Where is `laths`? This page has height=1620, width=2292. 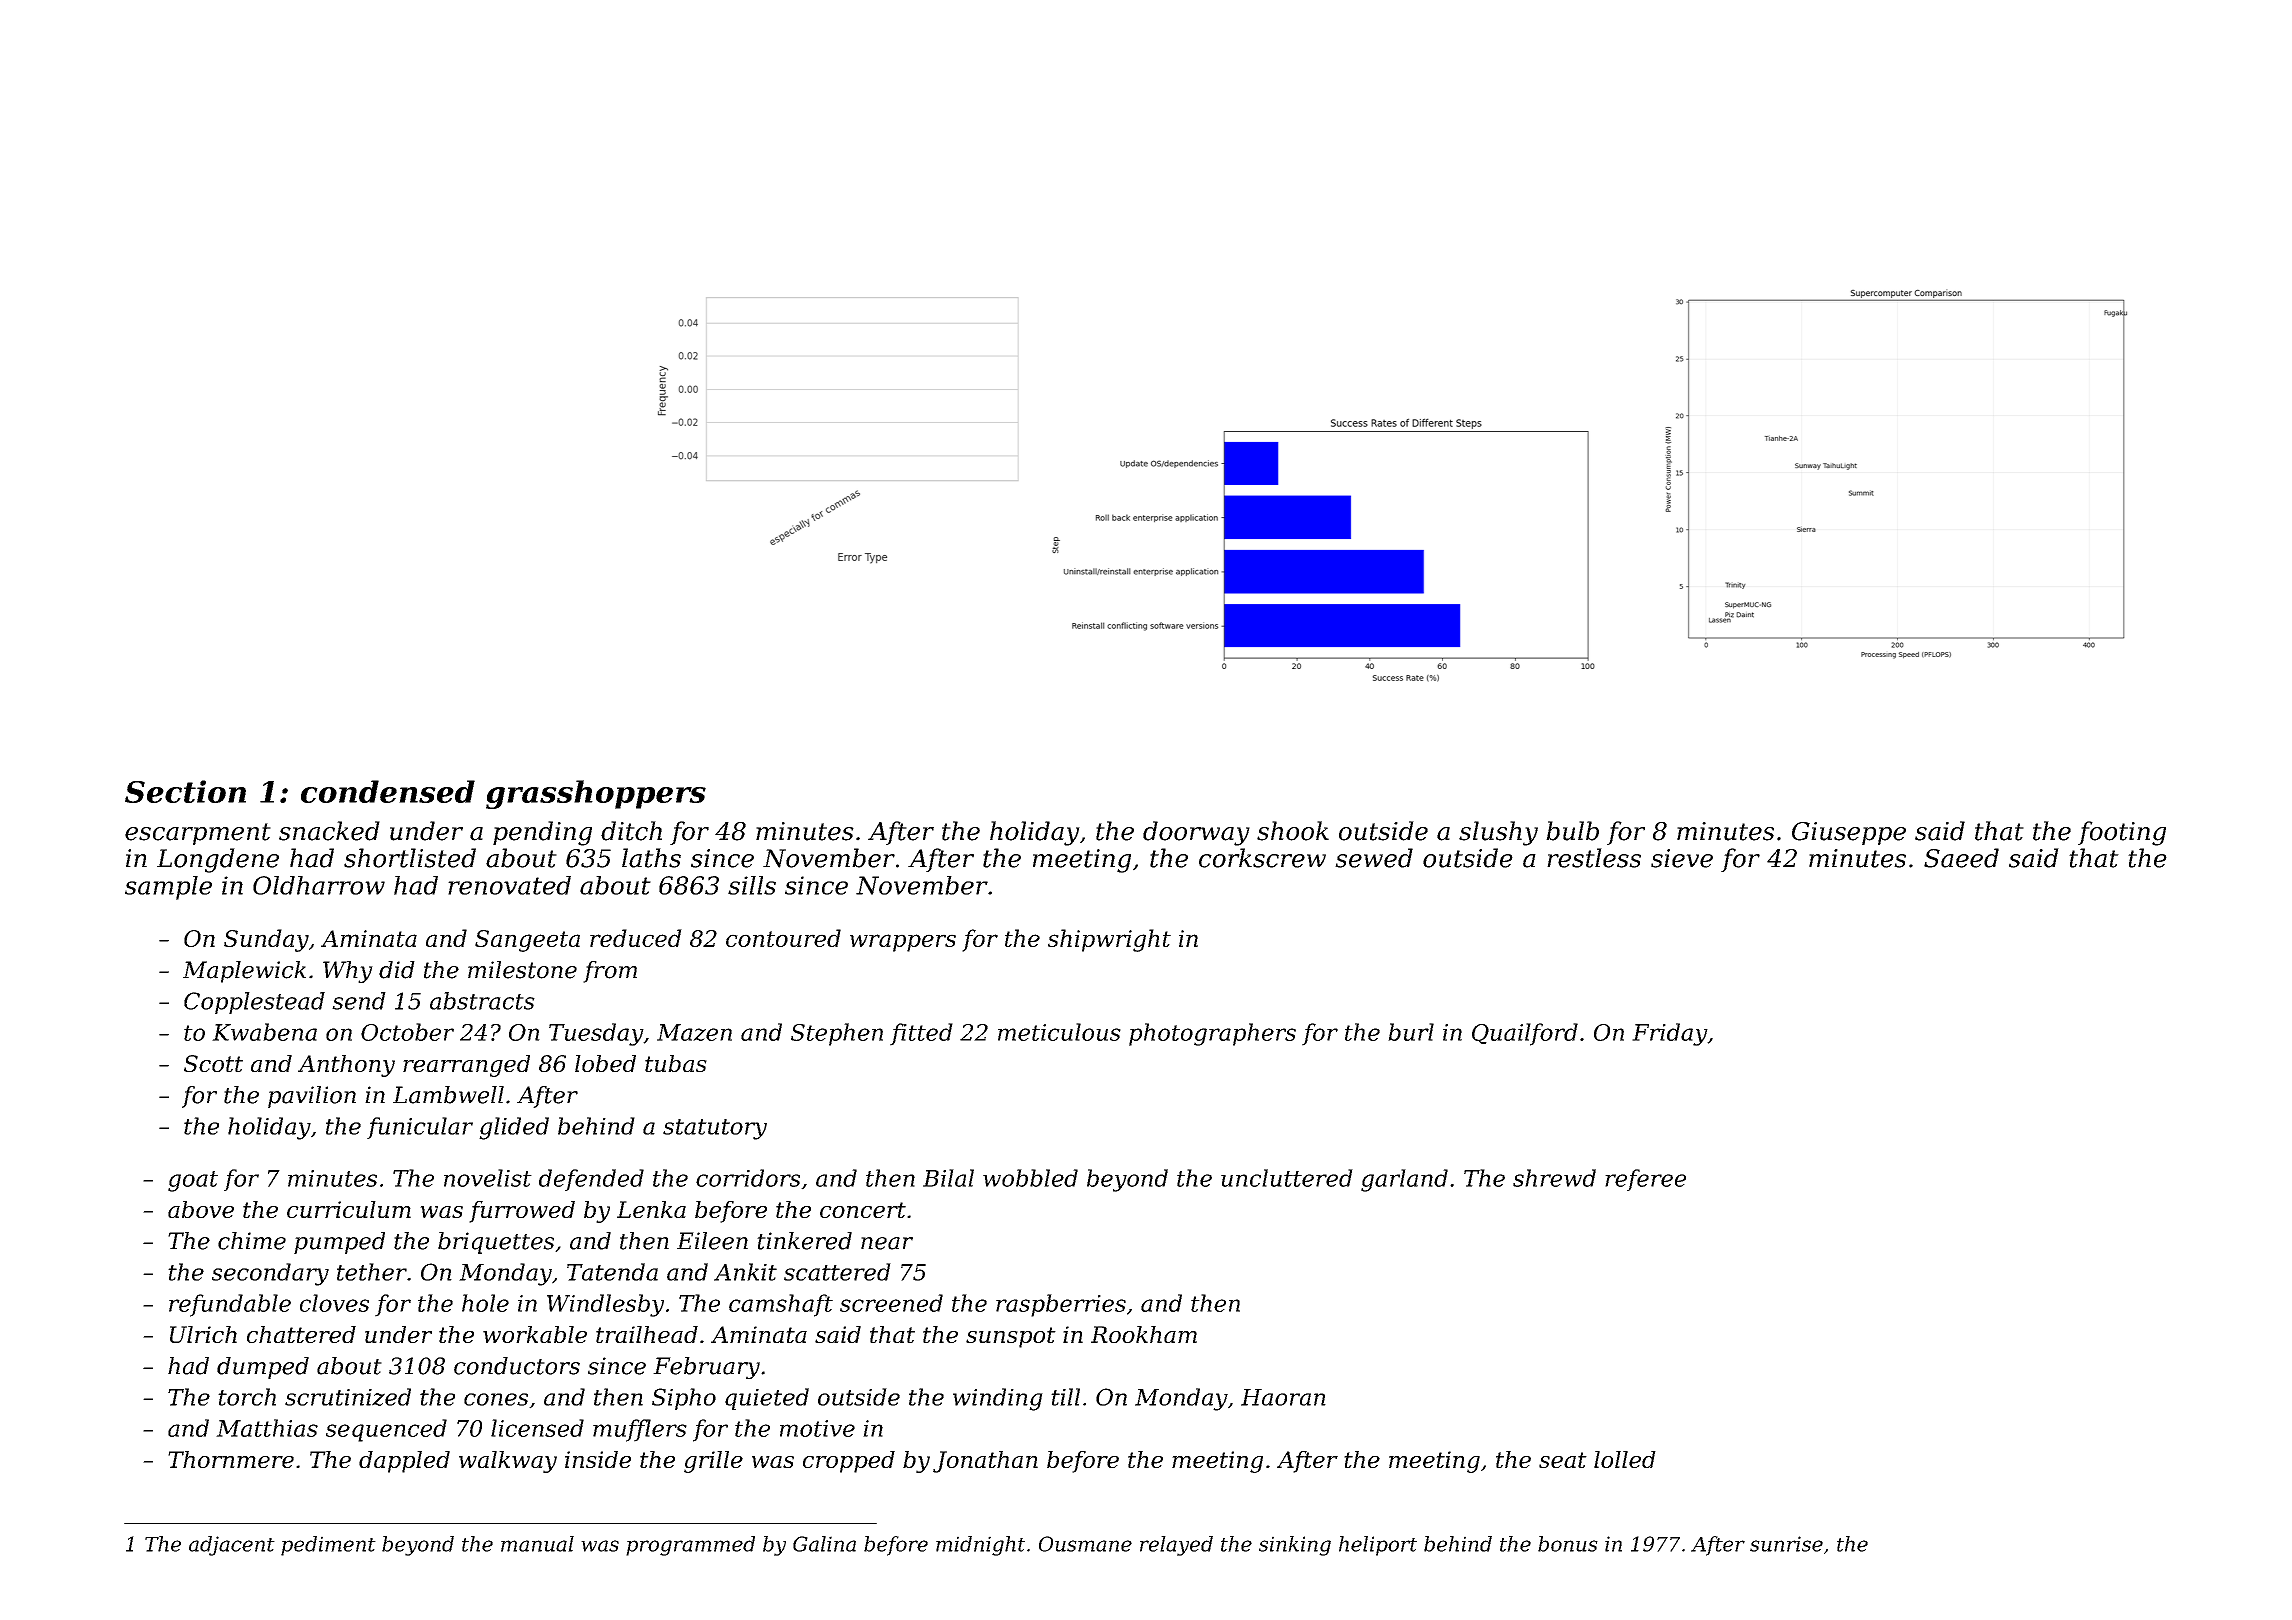 laths is located at coordinates (651, 858).
